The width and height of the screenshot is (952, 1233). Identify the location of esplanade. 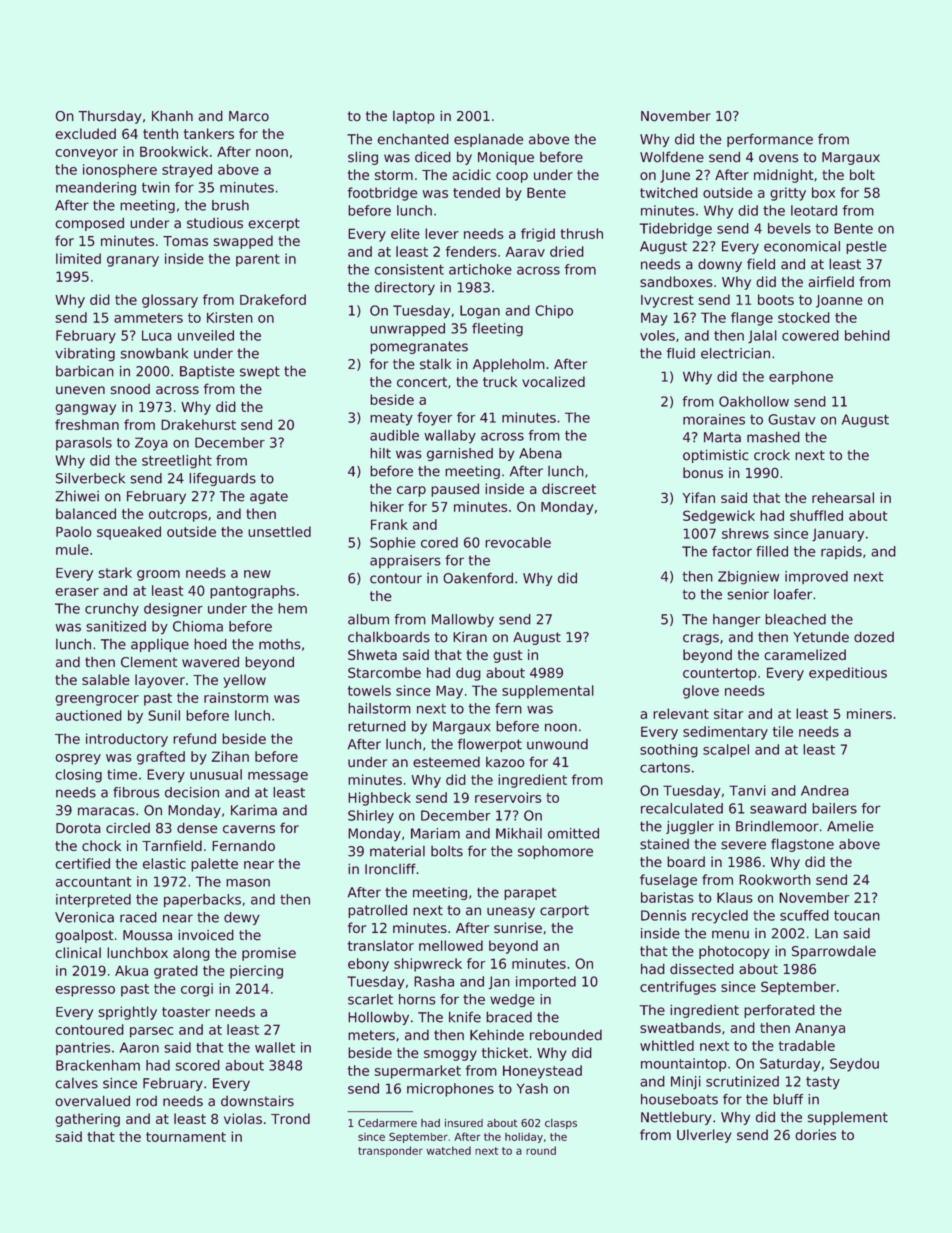
(488, 140).
